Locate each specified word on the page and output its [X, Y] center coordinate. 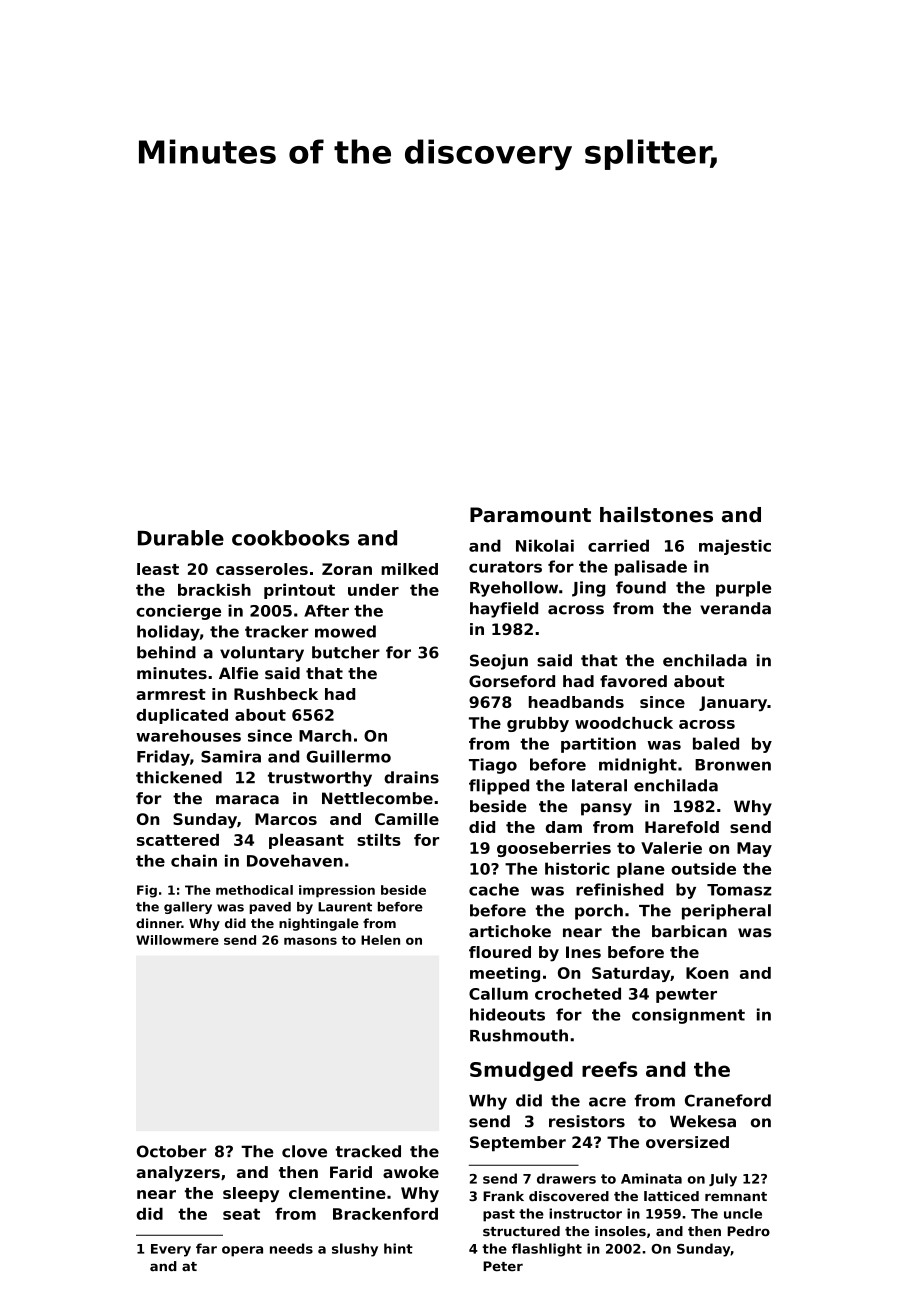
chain [194, 860]
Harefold [682, 827]
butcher [346, 652]
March [325, 735]
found [641, 587]
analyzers [178, 1174]
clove [304, 1151]
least [158, 569]
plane [641, 870]
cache [494, 889]
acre [607, 1102]
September [518, 1144]
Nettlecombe [377, 798]
